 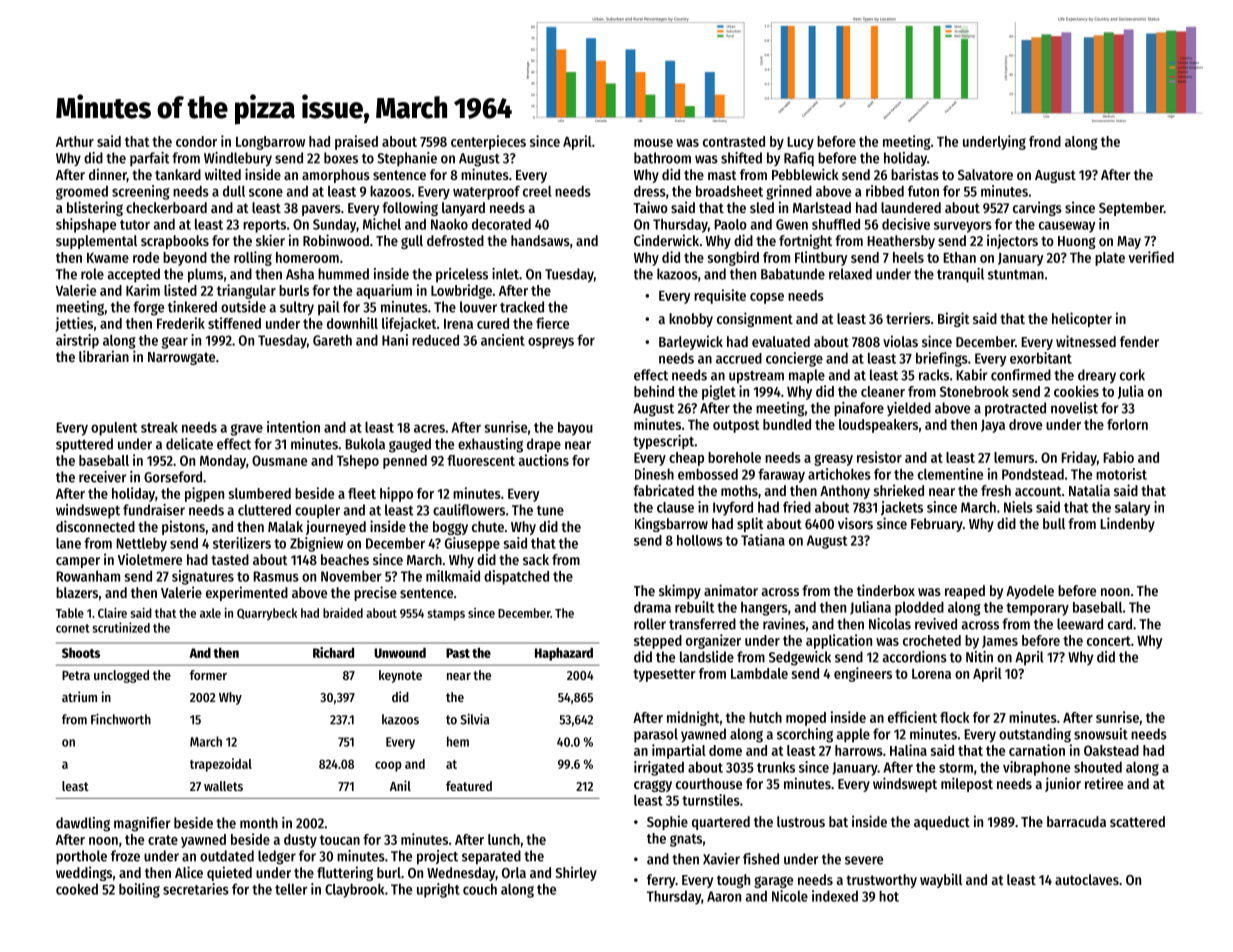 I want to click on Paolo, so click(x=730, y=224).
